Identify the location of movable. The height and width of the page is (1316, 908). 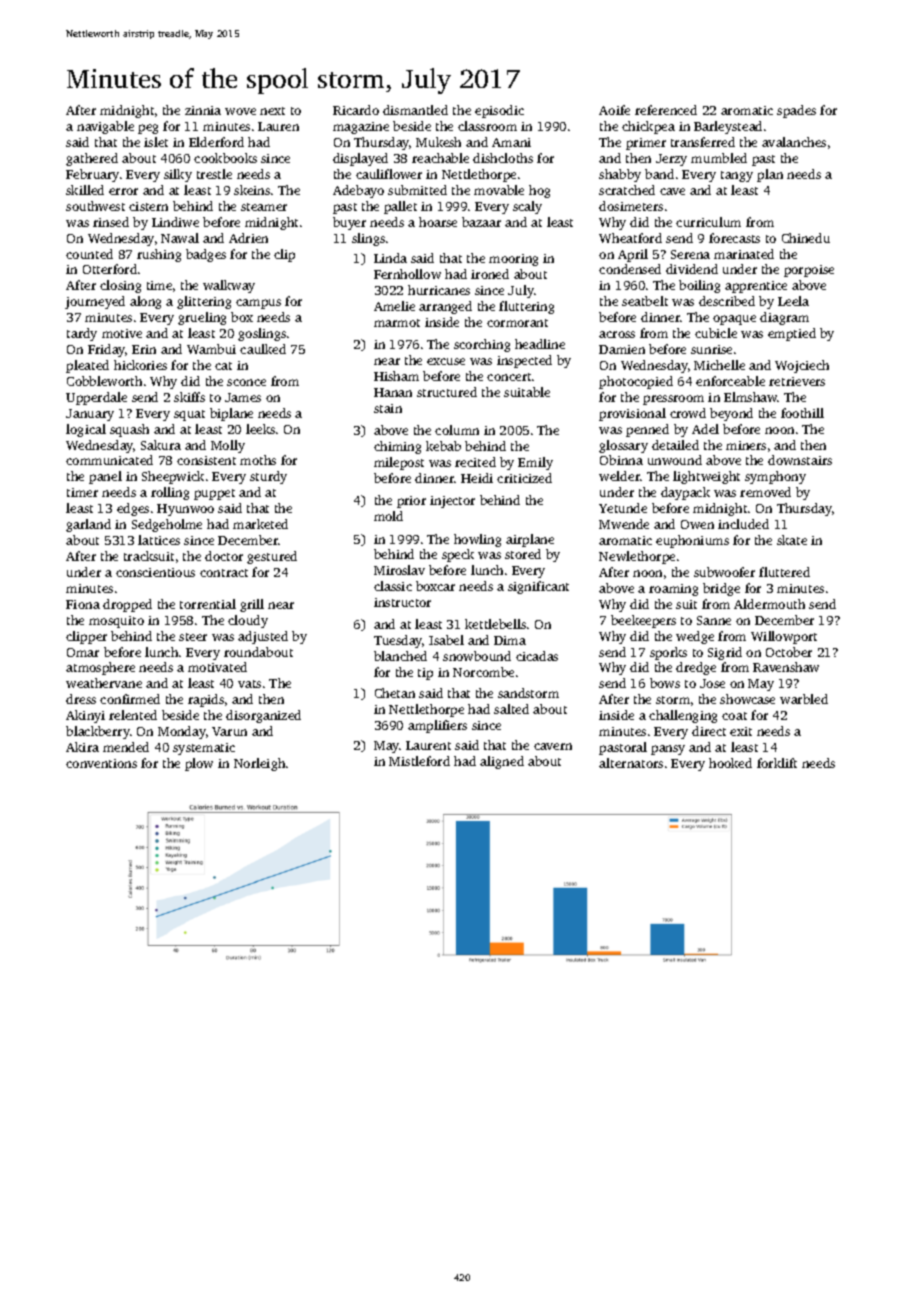
(499, 190).
